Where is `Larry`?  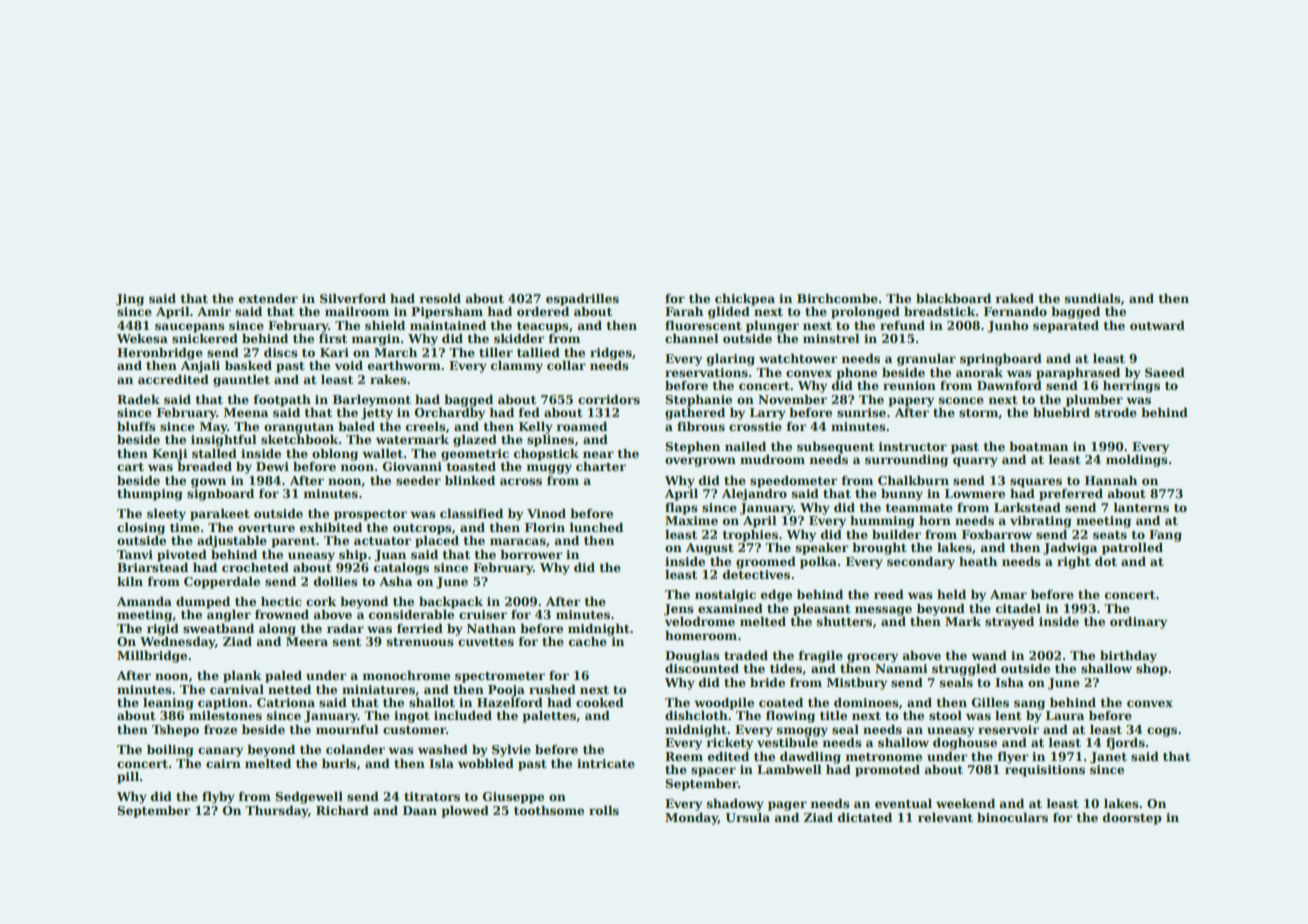
Larry is located at coordinates (768, 414).
